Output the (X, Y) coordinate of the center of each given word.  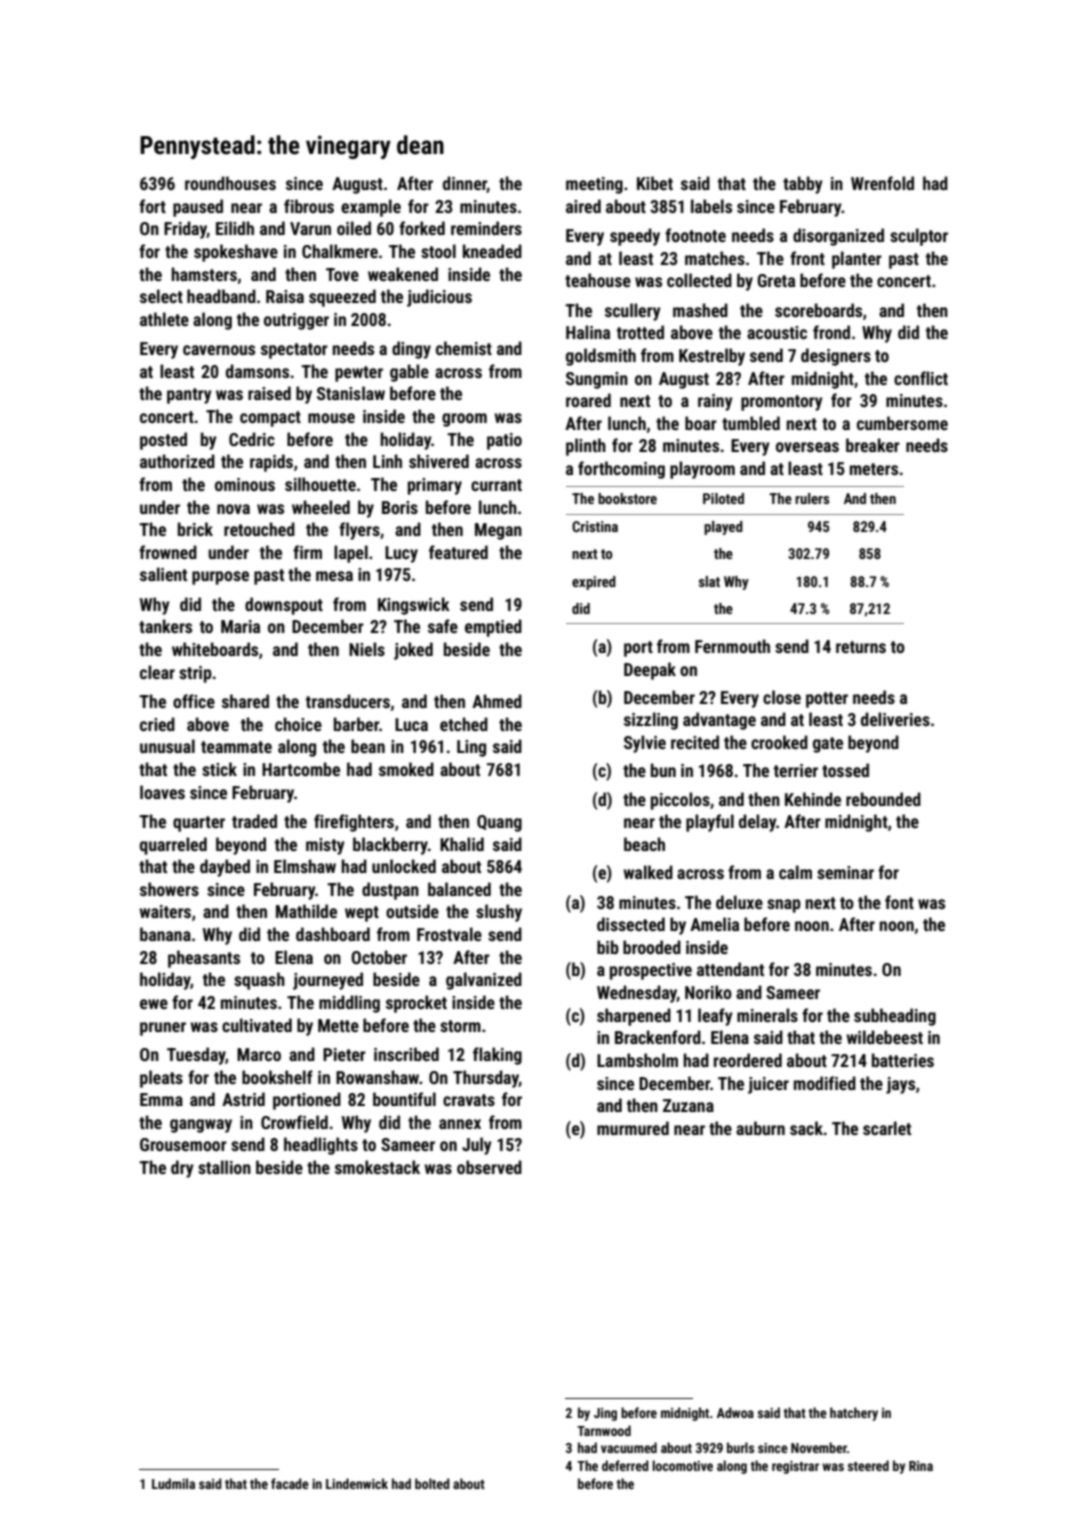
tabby (803, 185)
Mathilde (306, 911)
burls (740, 1447)
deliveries (895, 719)
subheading (895, 1017)
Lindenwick (357, 1483)
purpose (220, 578)
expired (594, 583)
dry (182, 1169)
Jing (605, 1414)
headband (221, 296)
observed (489, 1167)
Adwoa (735, 1412)
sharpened (634, 1017)
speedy (635, 237)
